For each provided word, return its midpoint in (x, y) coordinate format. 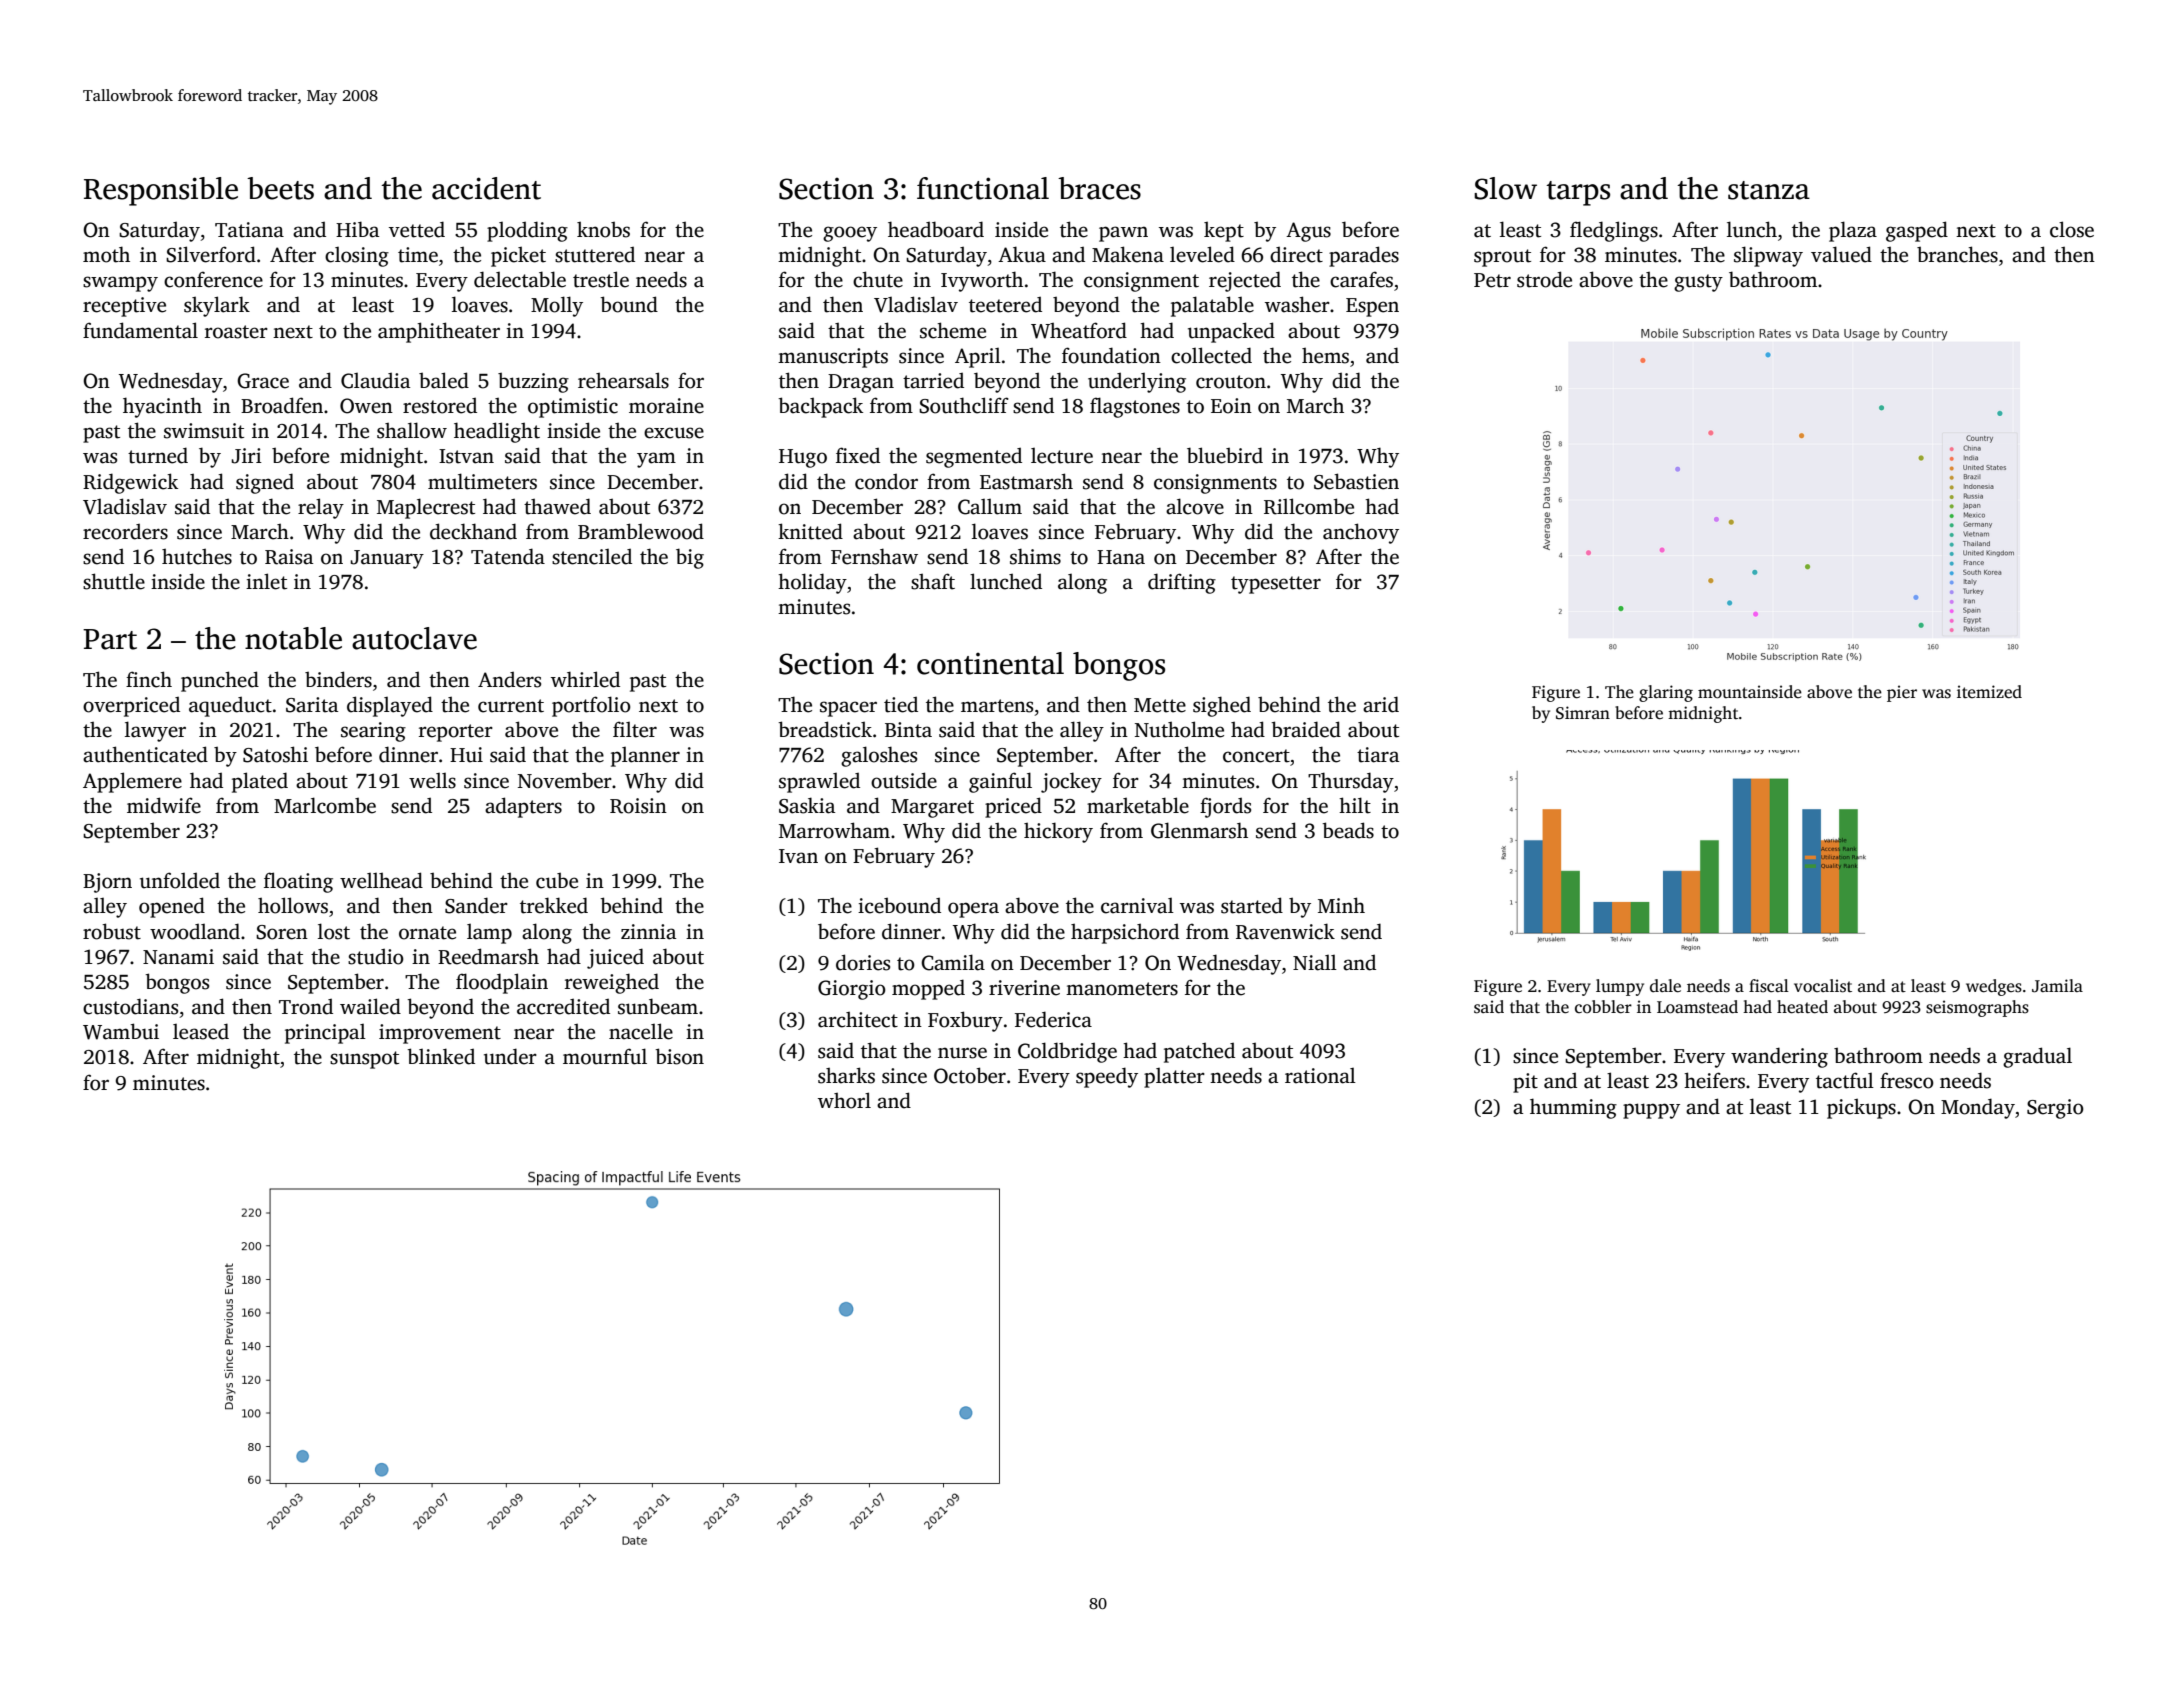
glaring (1666, 693)
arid (1381, 704)
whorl (844, 1100)
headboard (936, 229)
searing (373, 732)
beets (280, 188)
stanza (1769, 190)
